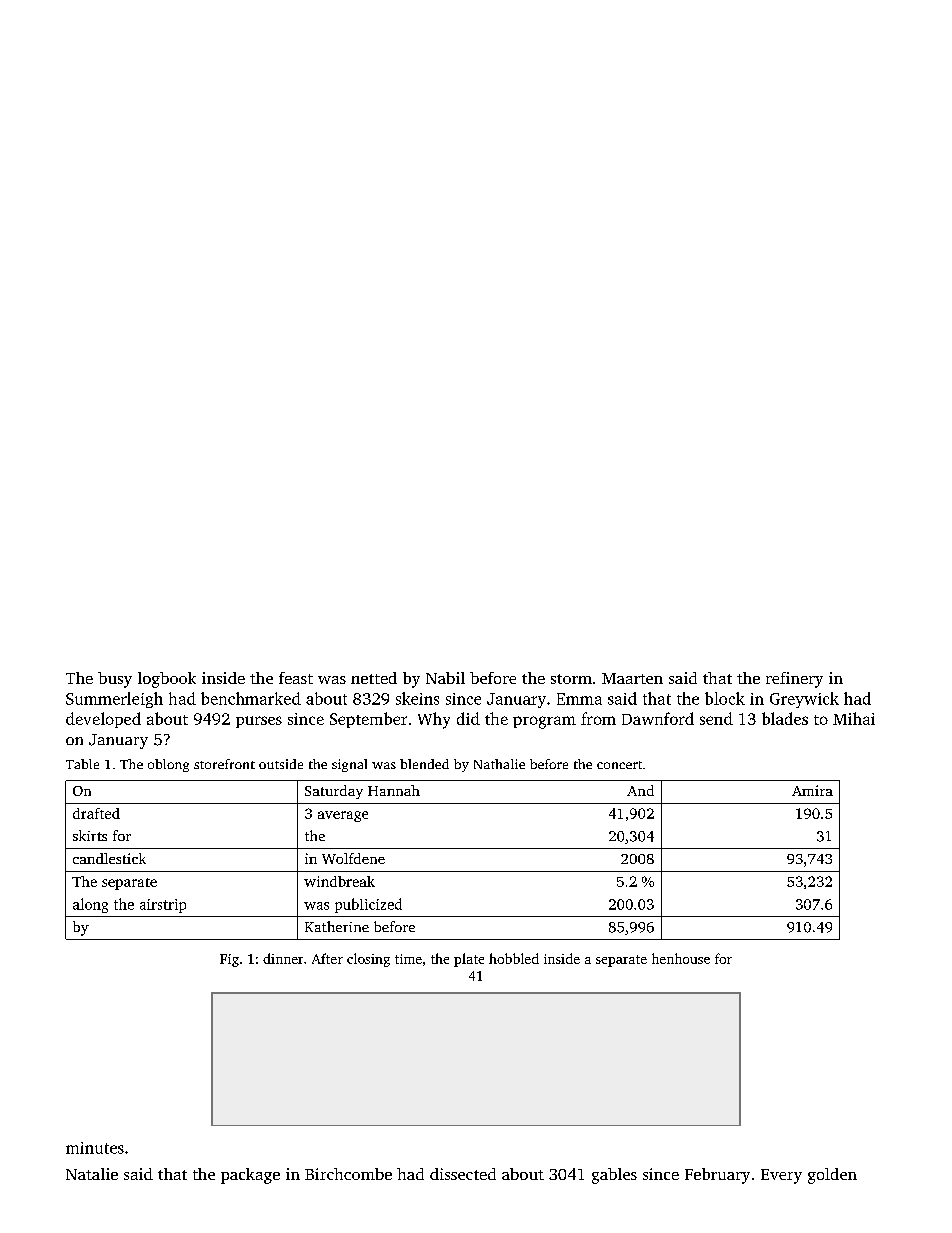  I want to click on henhouse, so click(681, 958).
